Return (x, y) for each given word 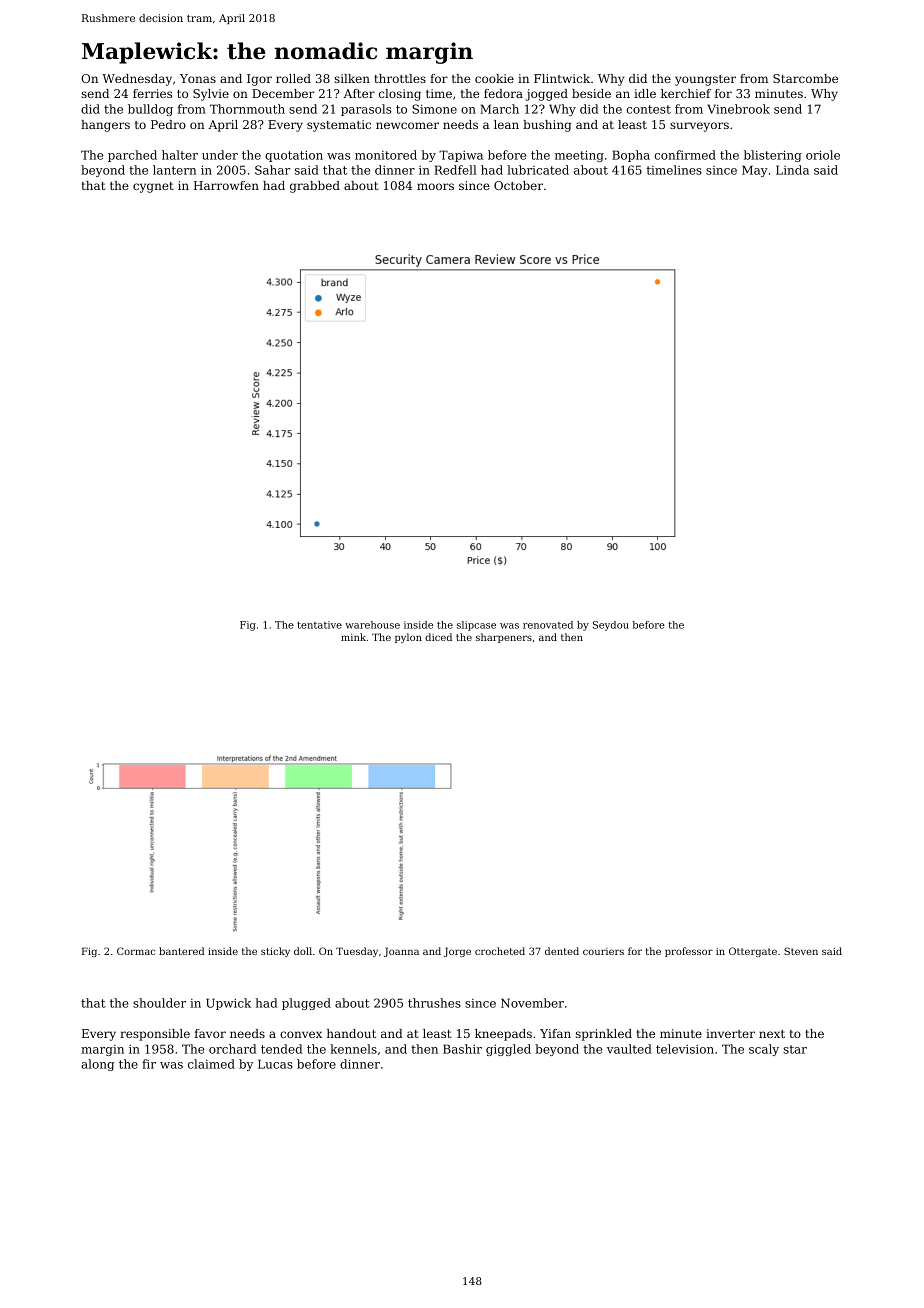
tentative (319, 625)
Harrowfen (226, 185)
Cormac (136, 951)
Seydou (611, 626)
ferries (152, 93)
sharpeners (504, 638)
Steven (801, 951)
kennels (353, 1049)
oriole (823, 155)
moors (435, 186)
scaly (764, 1050)
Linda (792, 170)
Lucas (275, 1064)
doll (303, 951)
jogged (546, 95)
